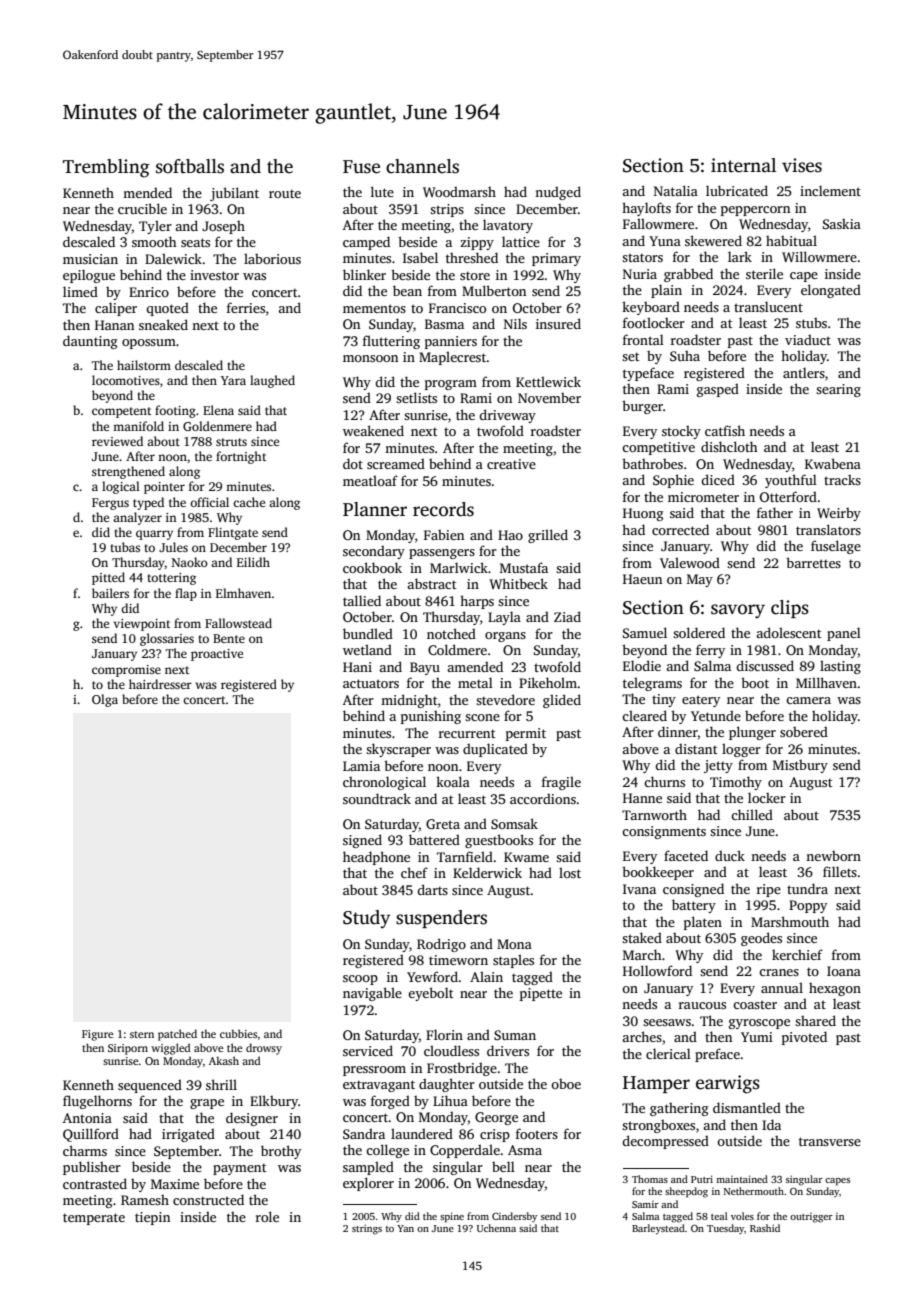 The height and width of the screenshot is (1308, 924). What do you see at coordinates (681, 432) in the screenshot?
I see `stocky` at bounding box center [681, 432].
